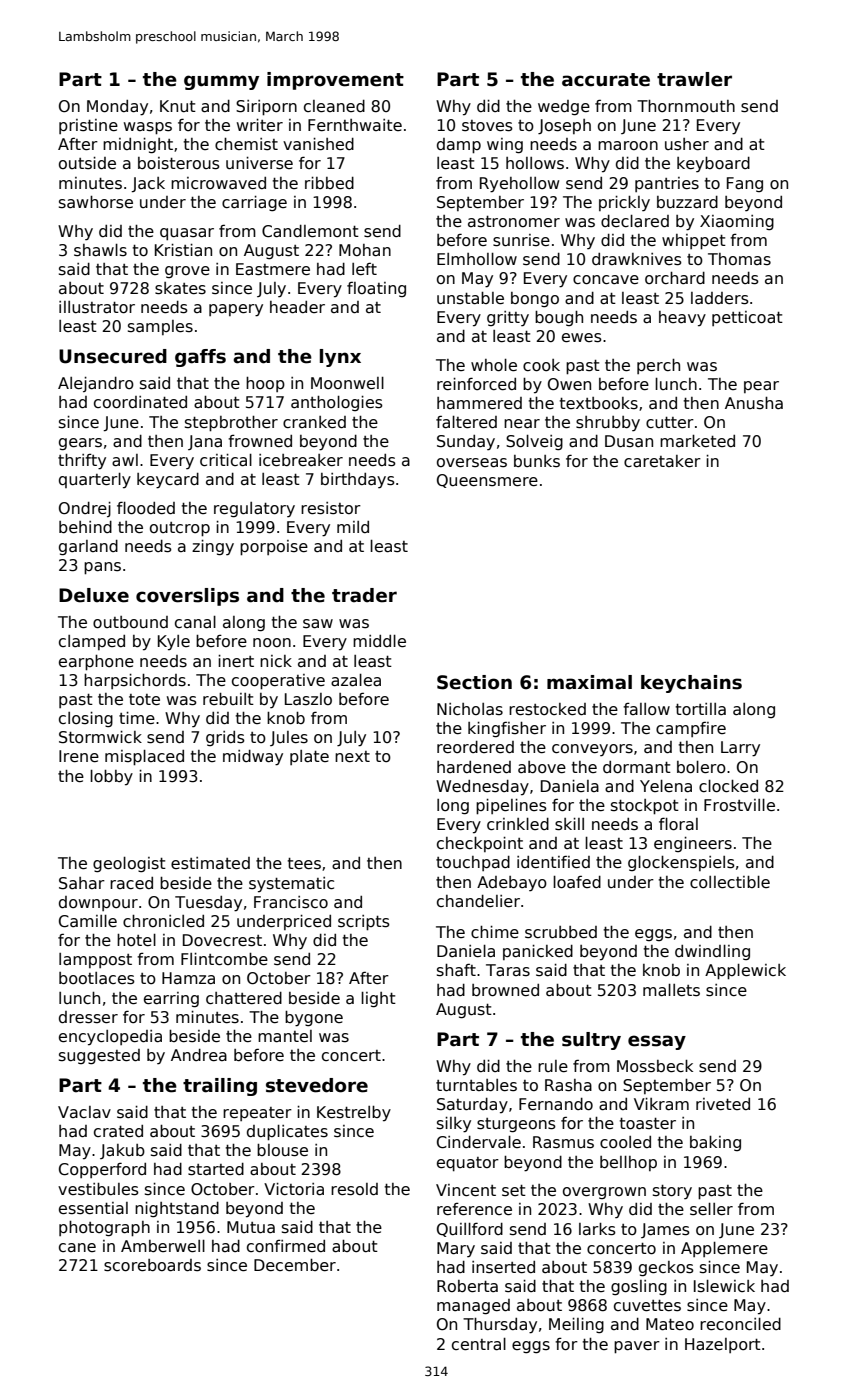 This screenshot has width=849, height=1400. I want to click on Queensmere, so click(487, 481).
